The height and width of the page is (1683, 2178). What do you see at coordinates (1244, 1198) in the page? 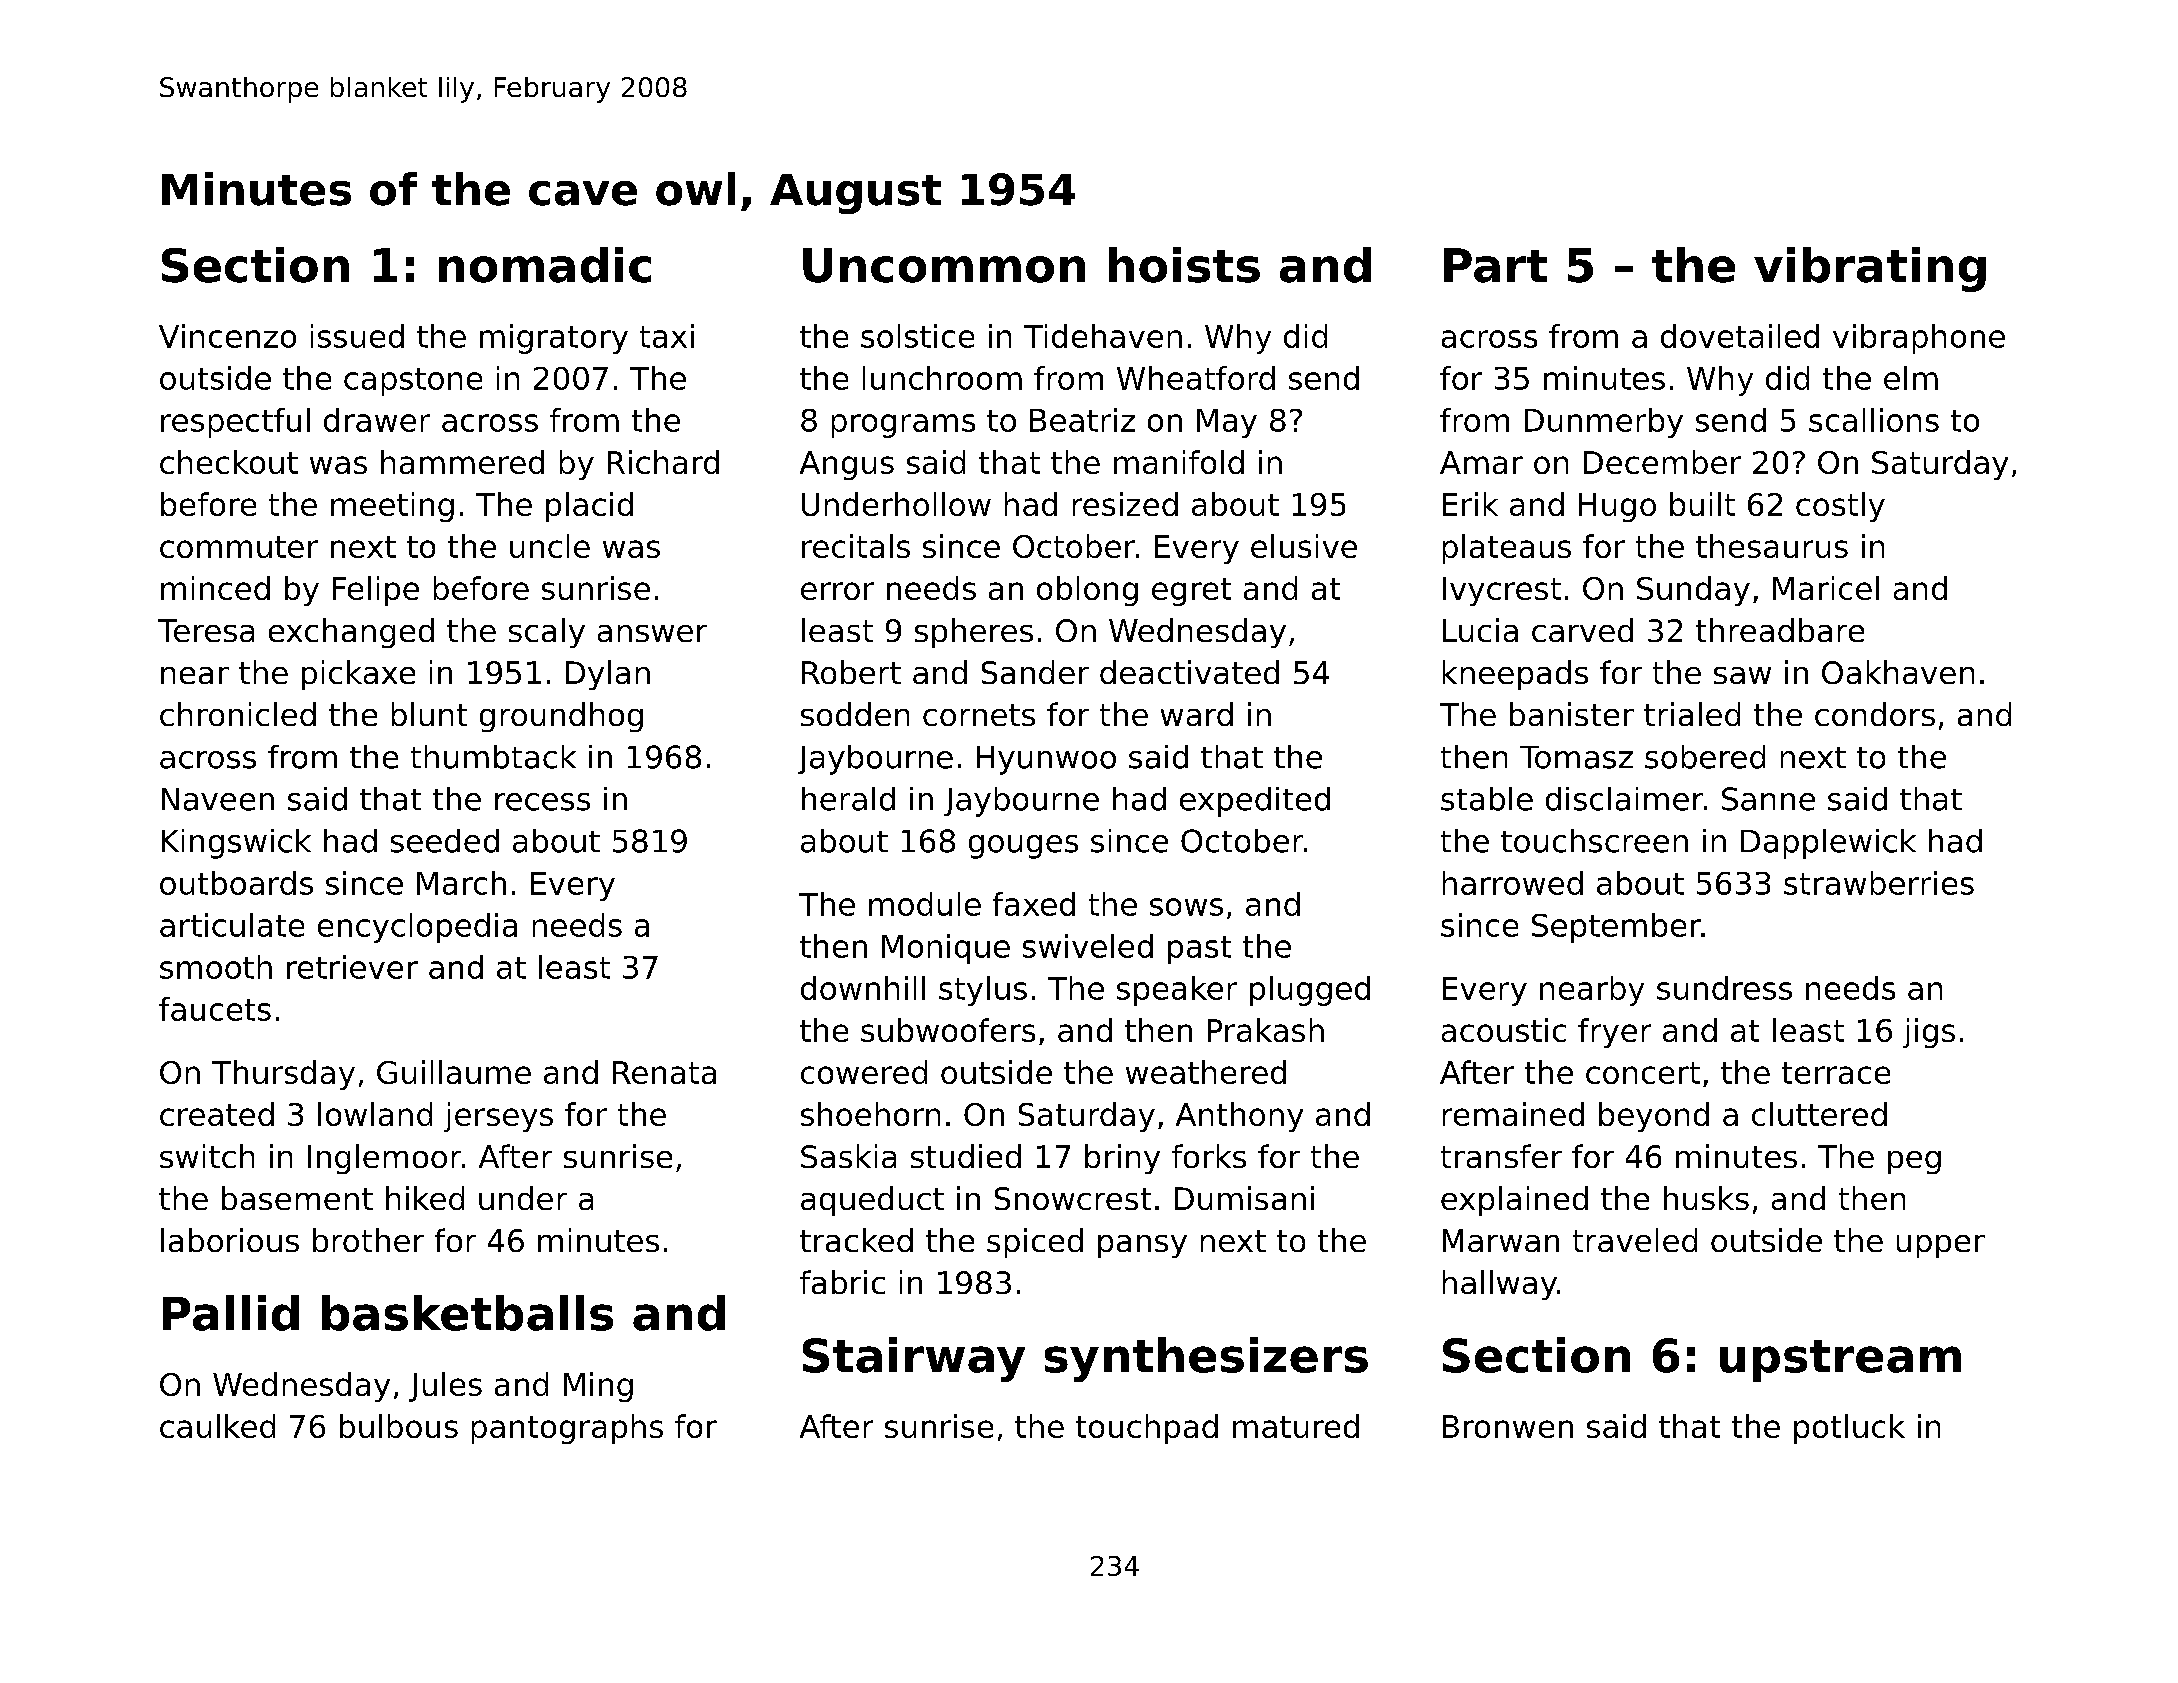
I see `Dumisani` at bounding box center [1244, 1198].
